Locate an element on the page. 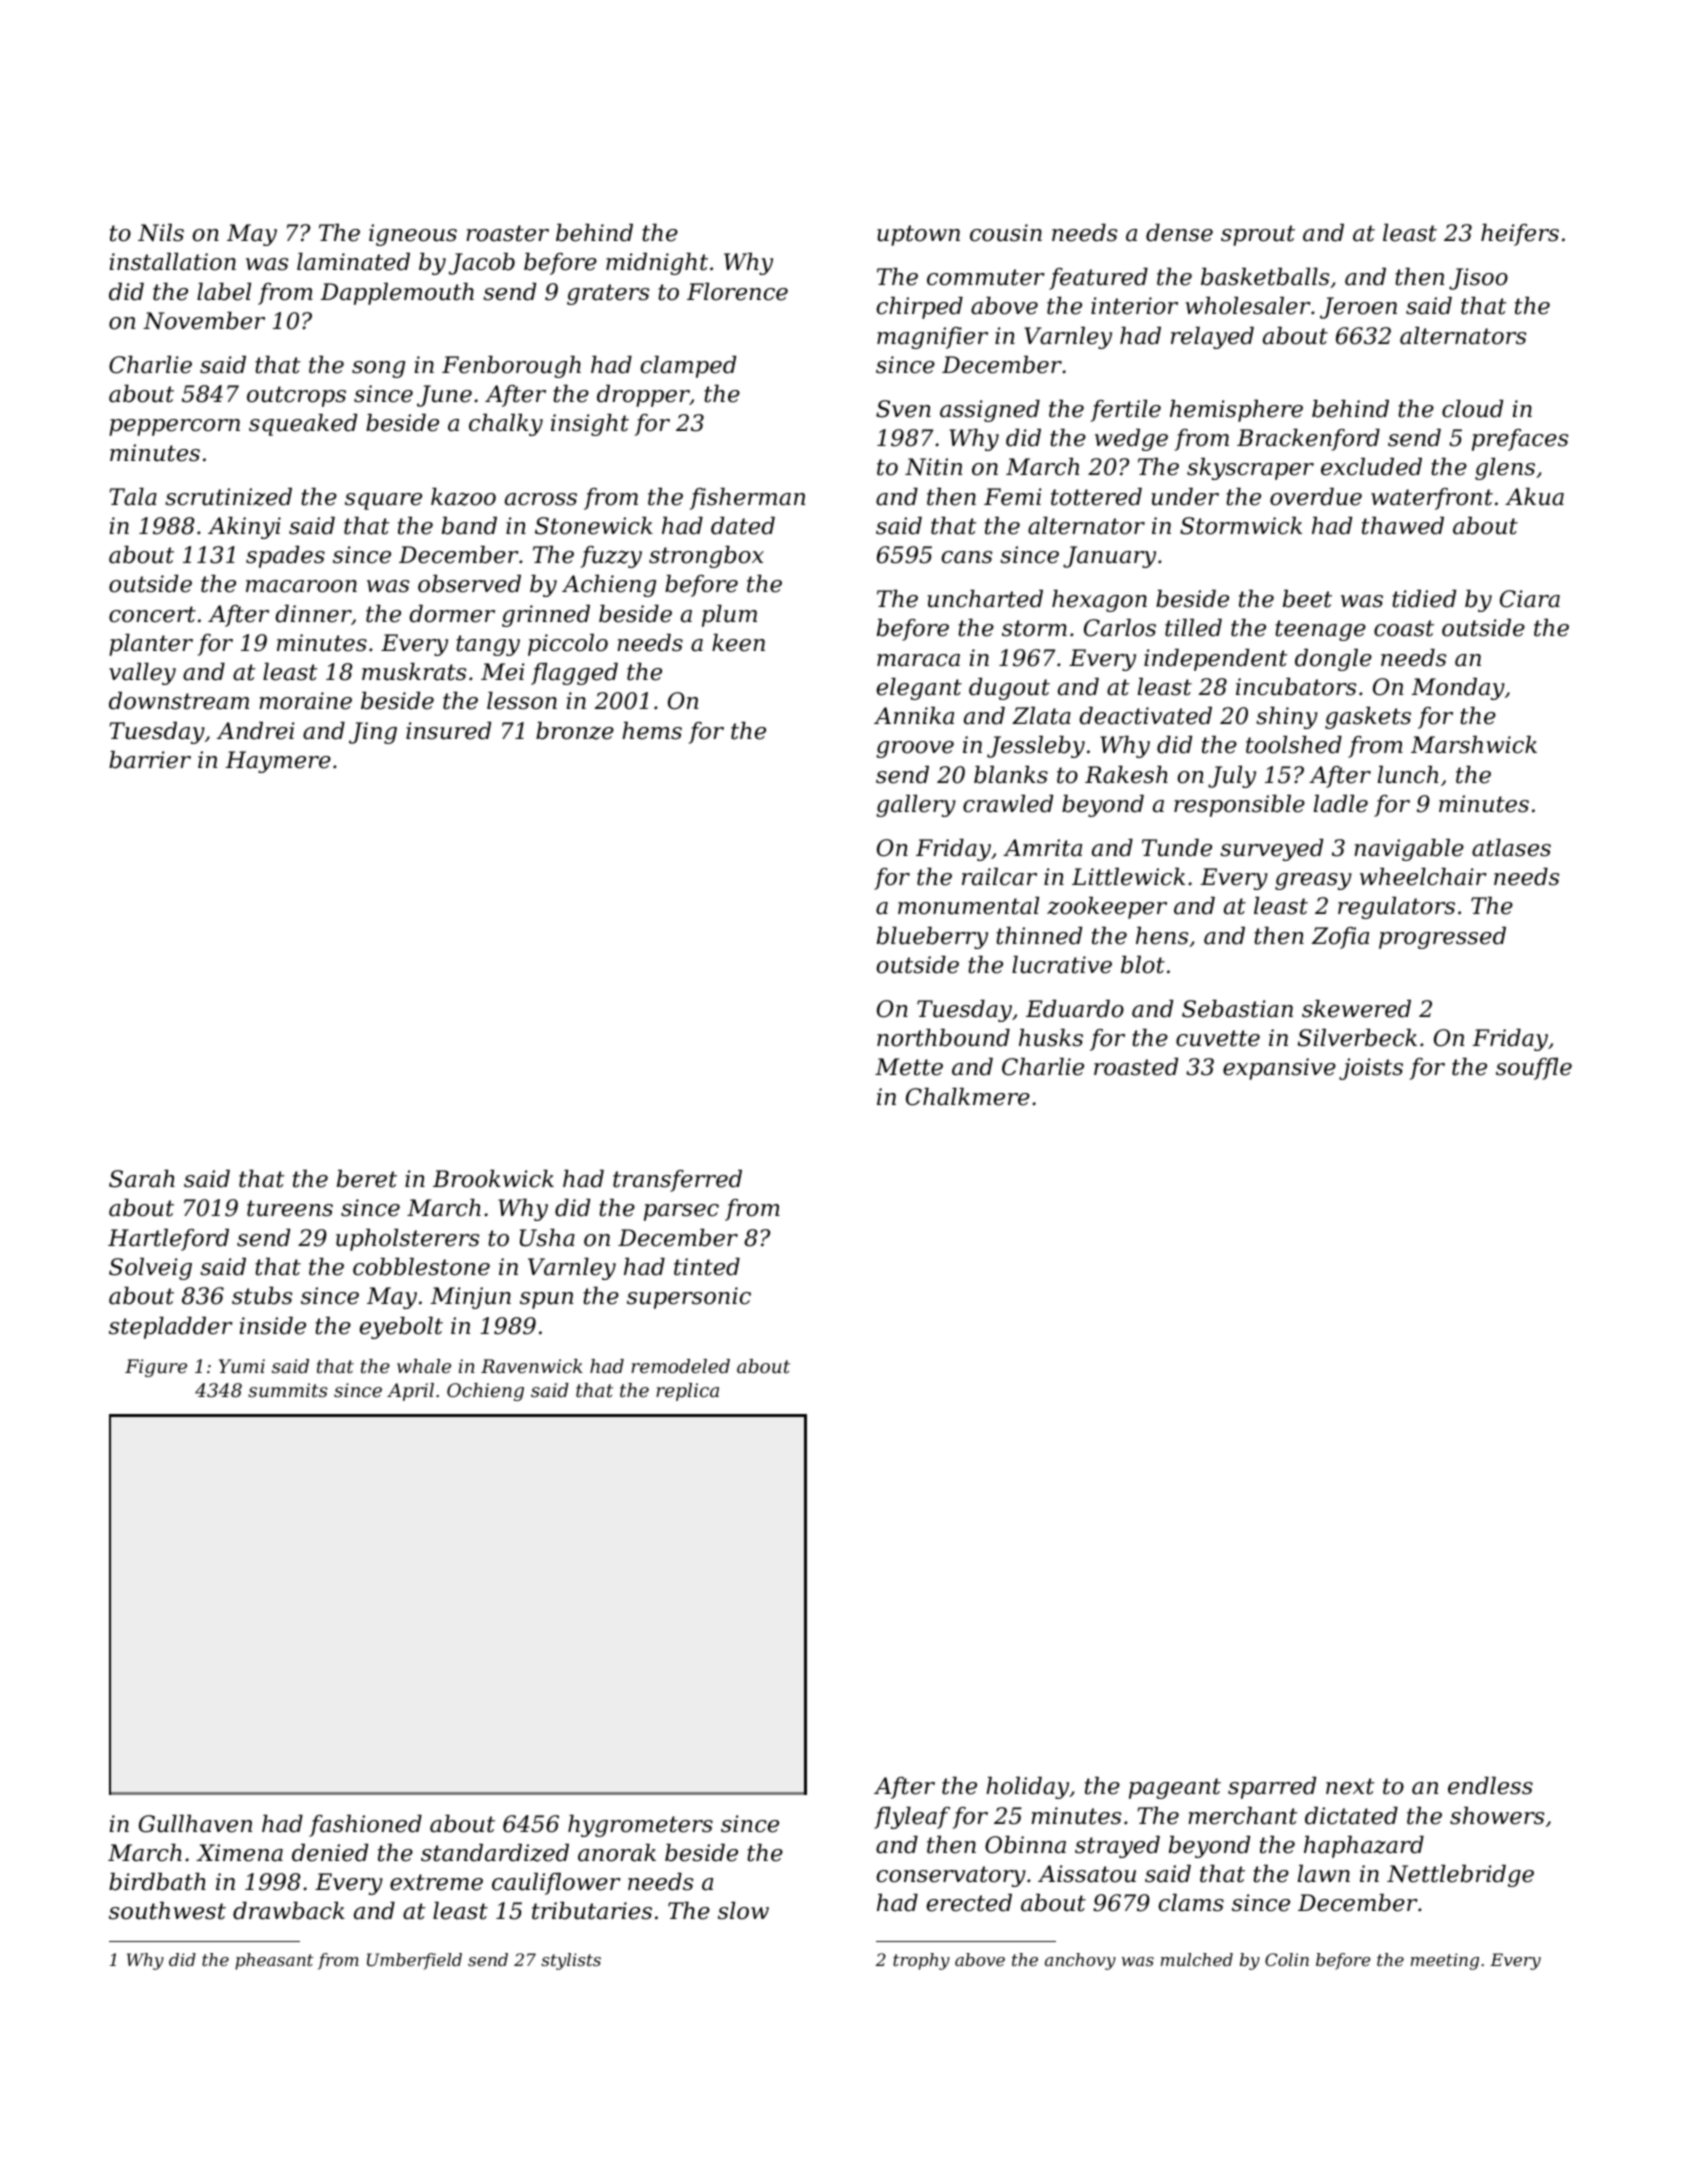  hexagon is located at coordinates (1099, 601).
